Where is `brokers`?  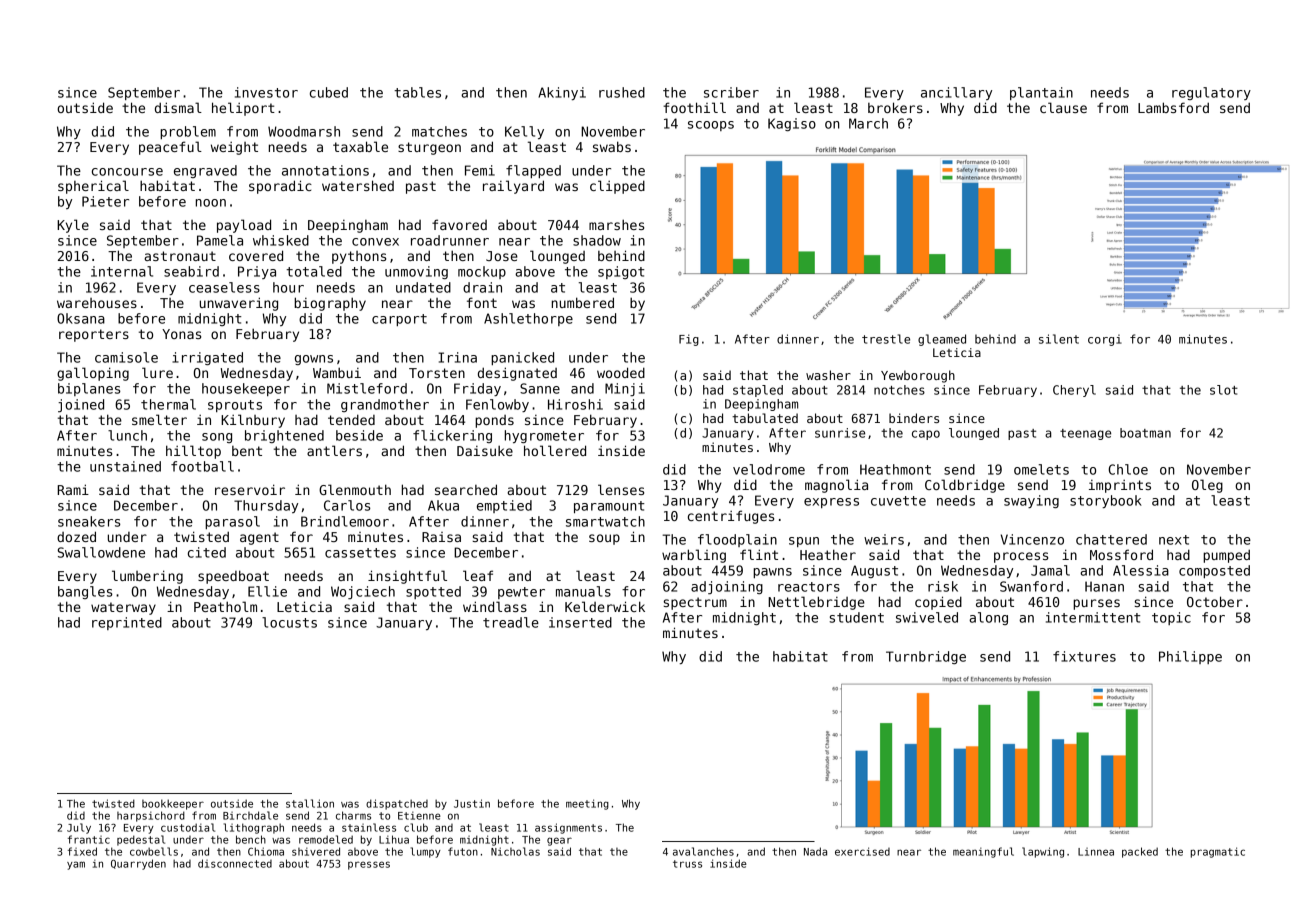 brokers is located at coordinates (895, 107).
